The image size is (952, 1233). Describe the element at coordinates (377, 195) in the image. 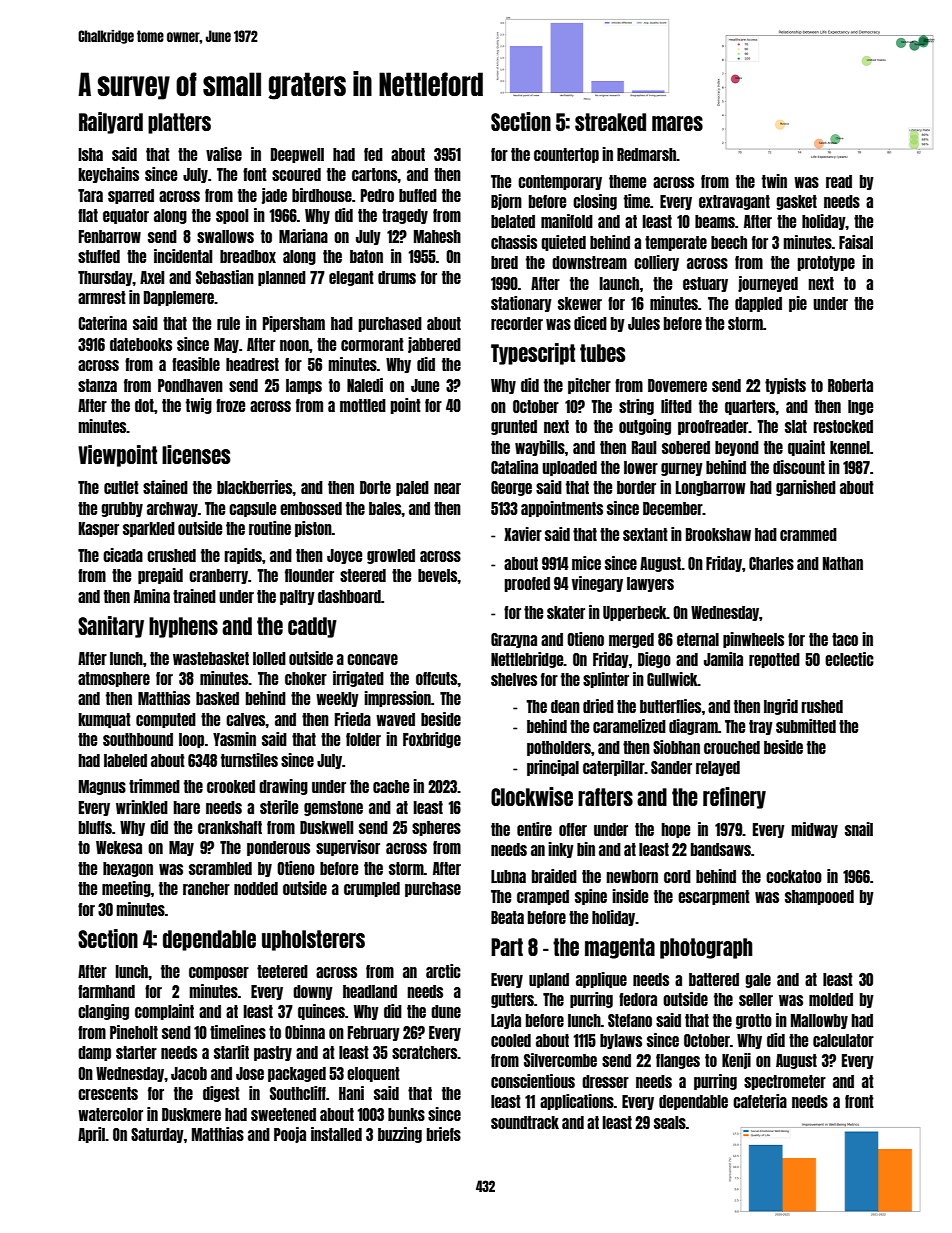

I see `Pedro` at that location.
